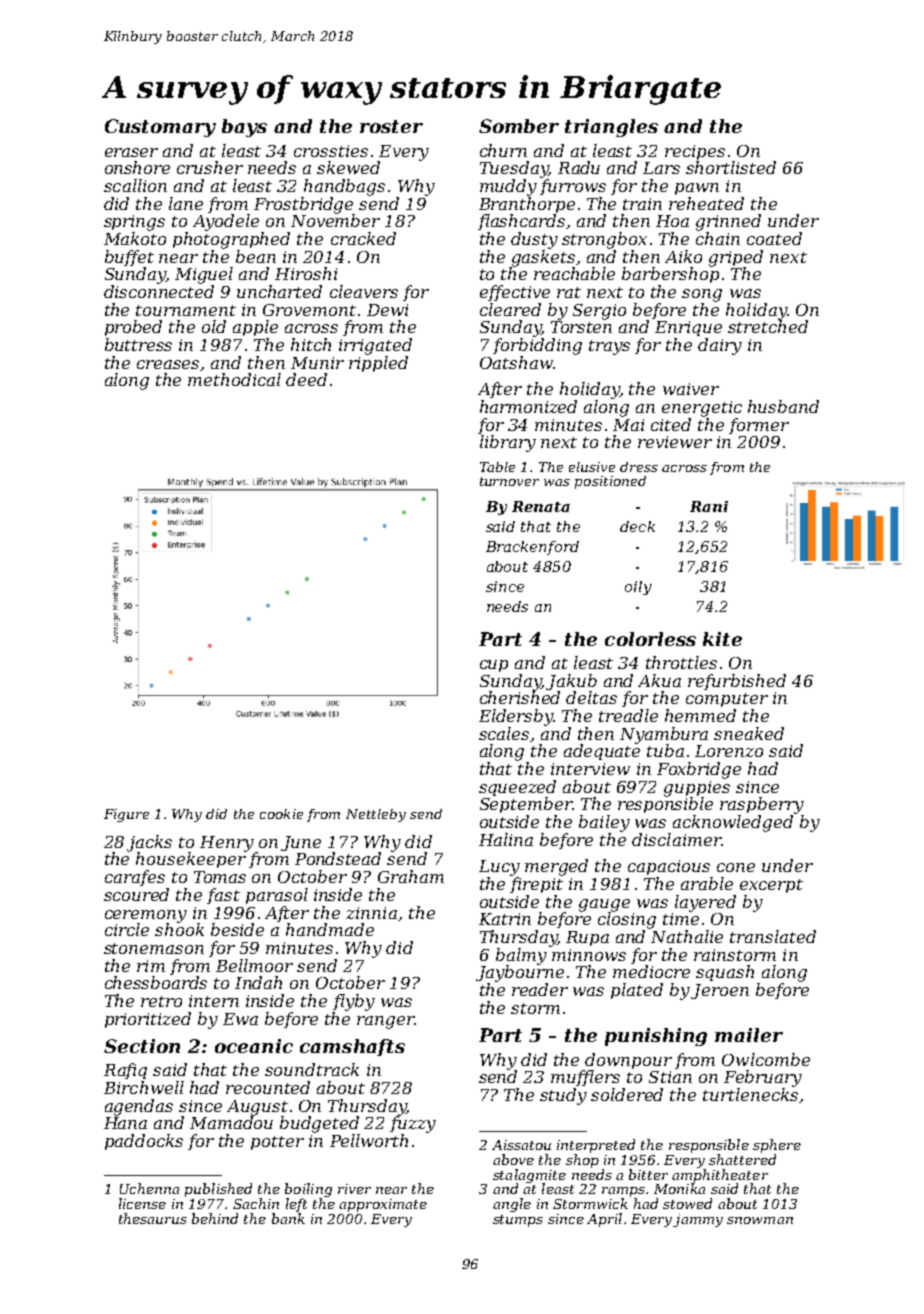  What do you see at coordinates (494, 666) in the document?
I see `cup` at bounding box center [494, 666].
